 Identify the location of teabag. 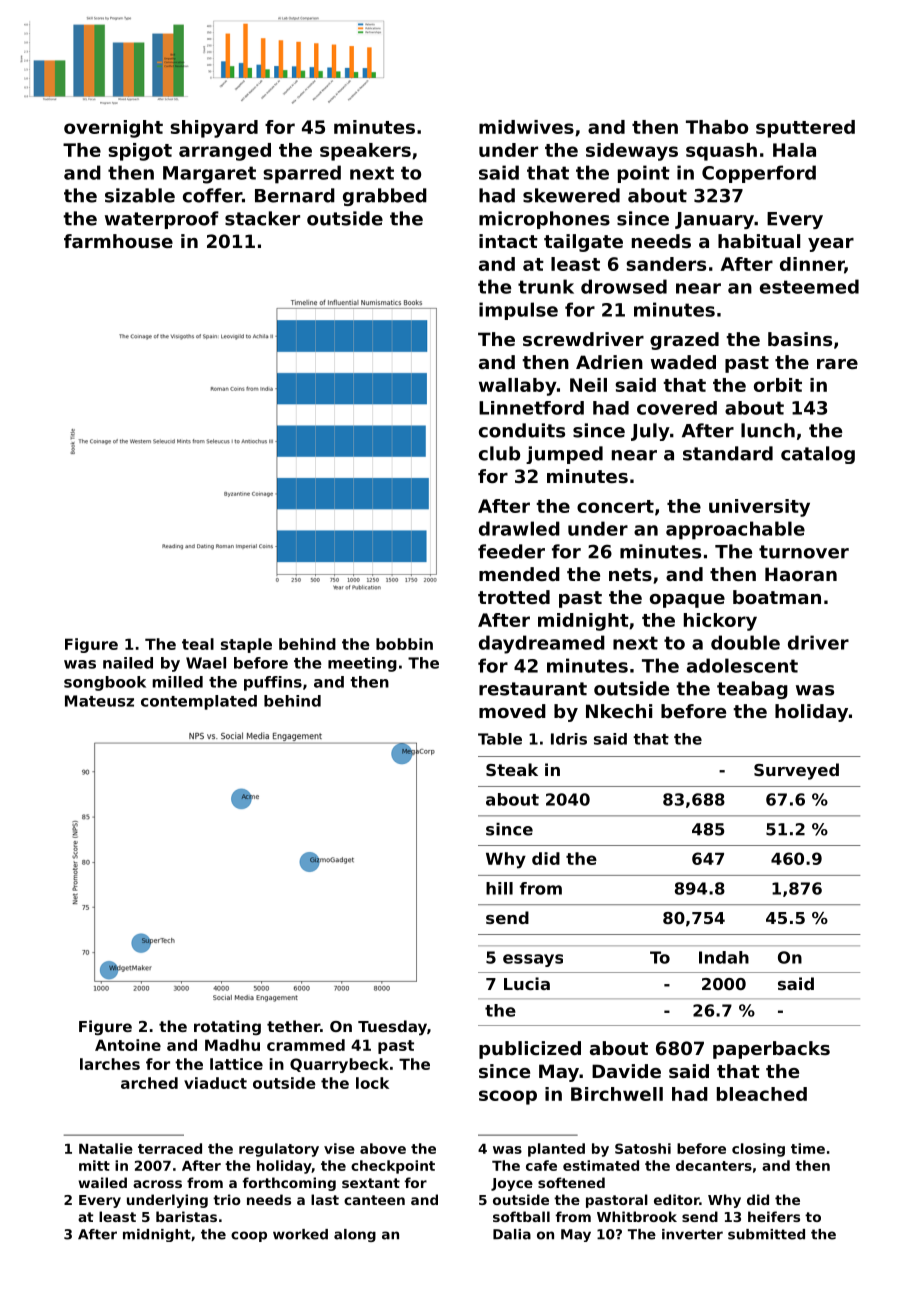
(752, 690).
